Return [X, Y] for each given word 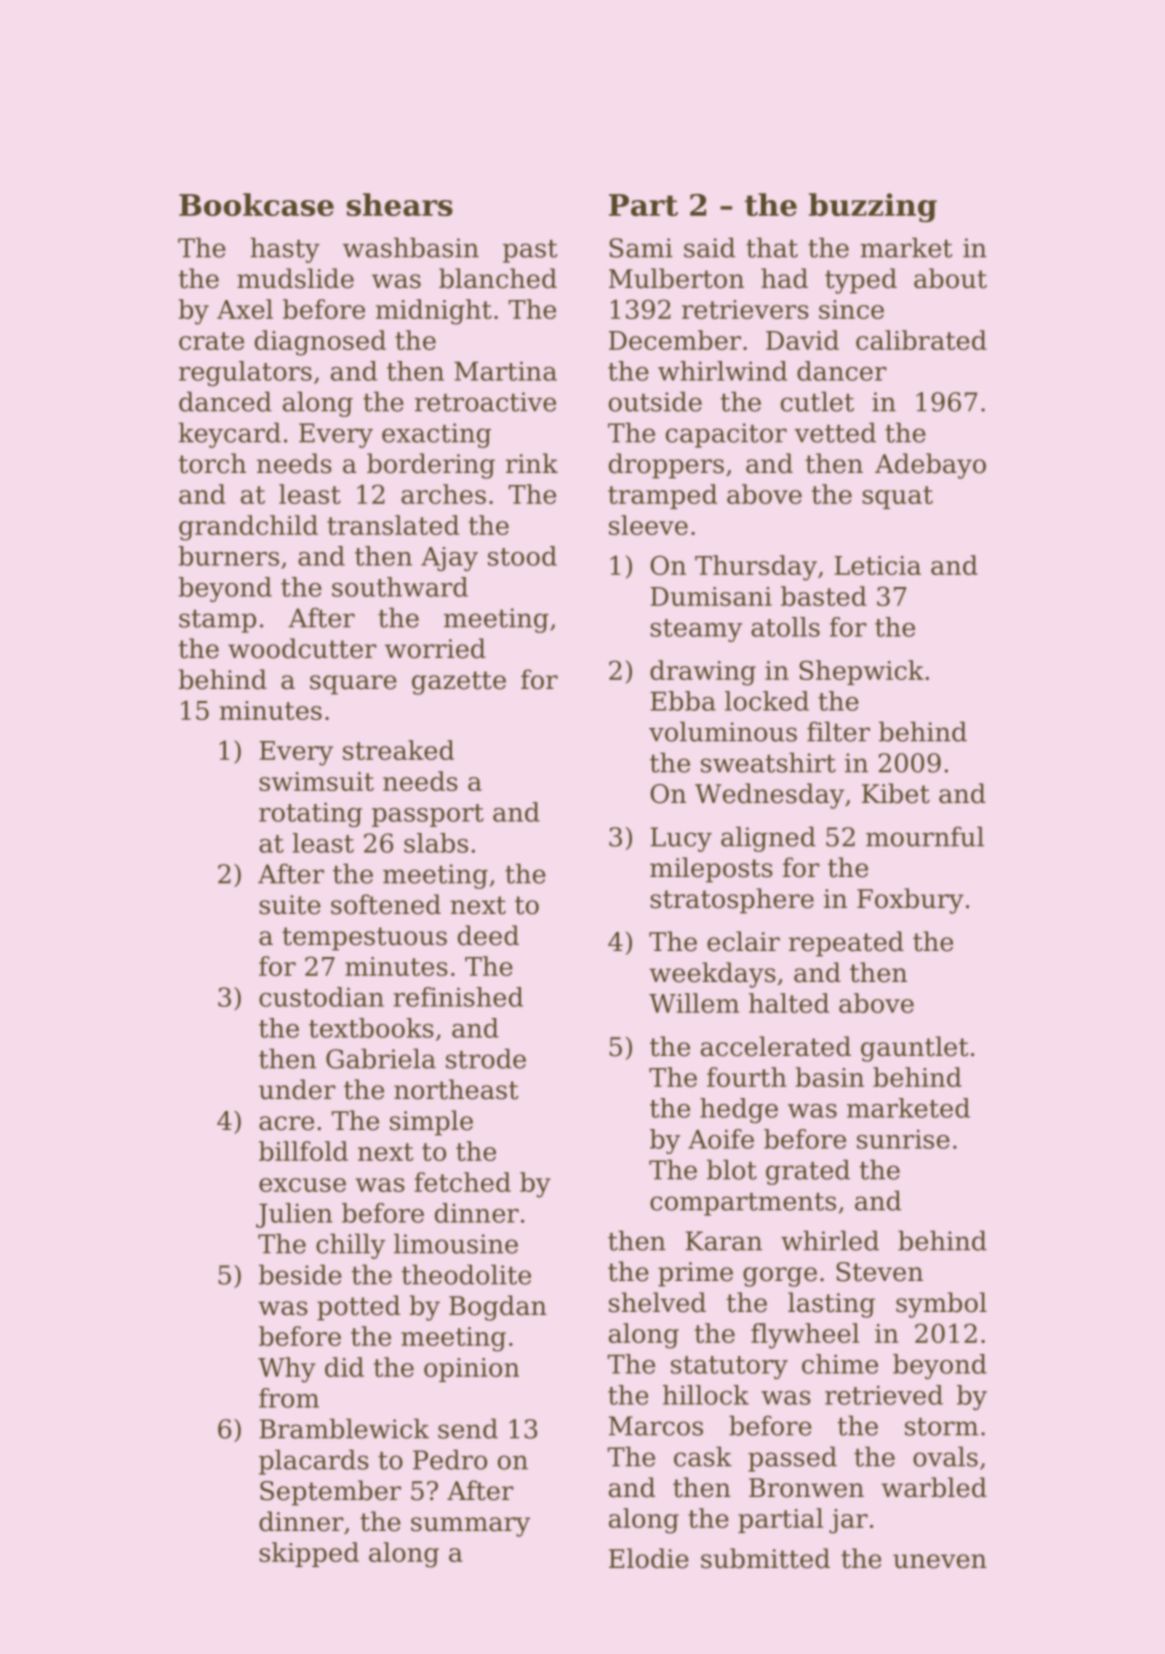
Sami [641, 248]
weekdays [712, 975]
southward [400, 587]
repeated [846, 944]
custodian [321, 997]
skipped [309, 1554]
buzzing [873, 208]
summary [470, 1527]
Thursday [756, 568]
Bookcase [256, 204]
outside [655, 401]
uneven [940, 1561]
